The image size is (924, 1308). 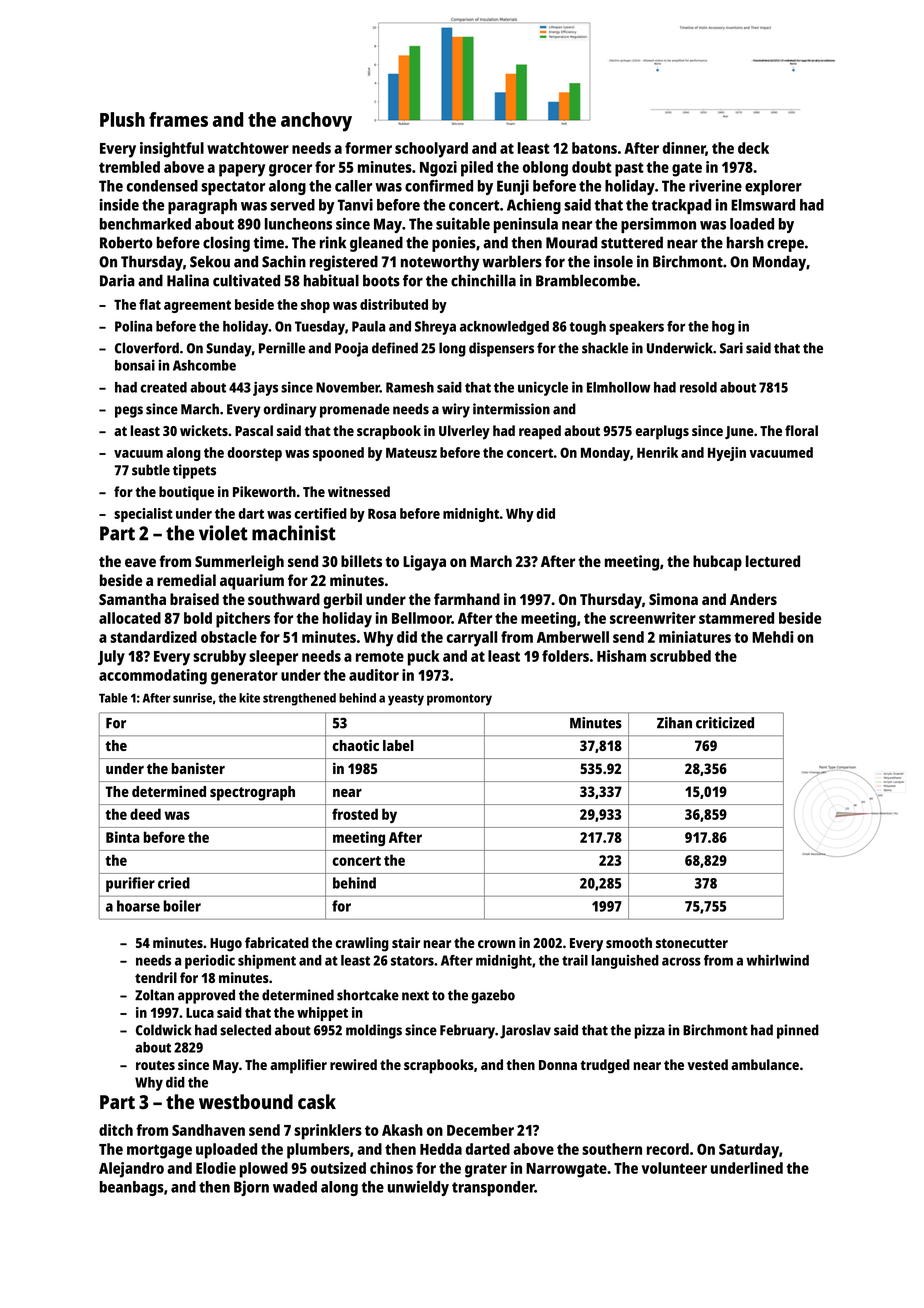 What do you see at coordinates (153, 677) in the document?
I see `accommodating` at bounding box center [153, 677].
